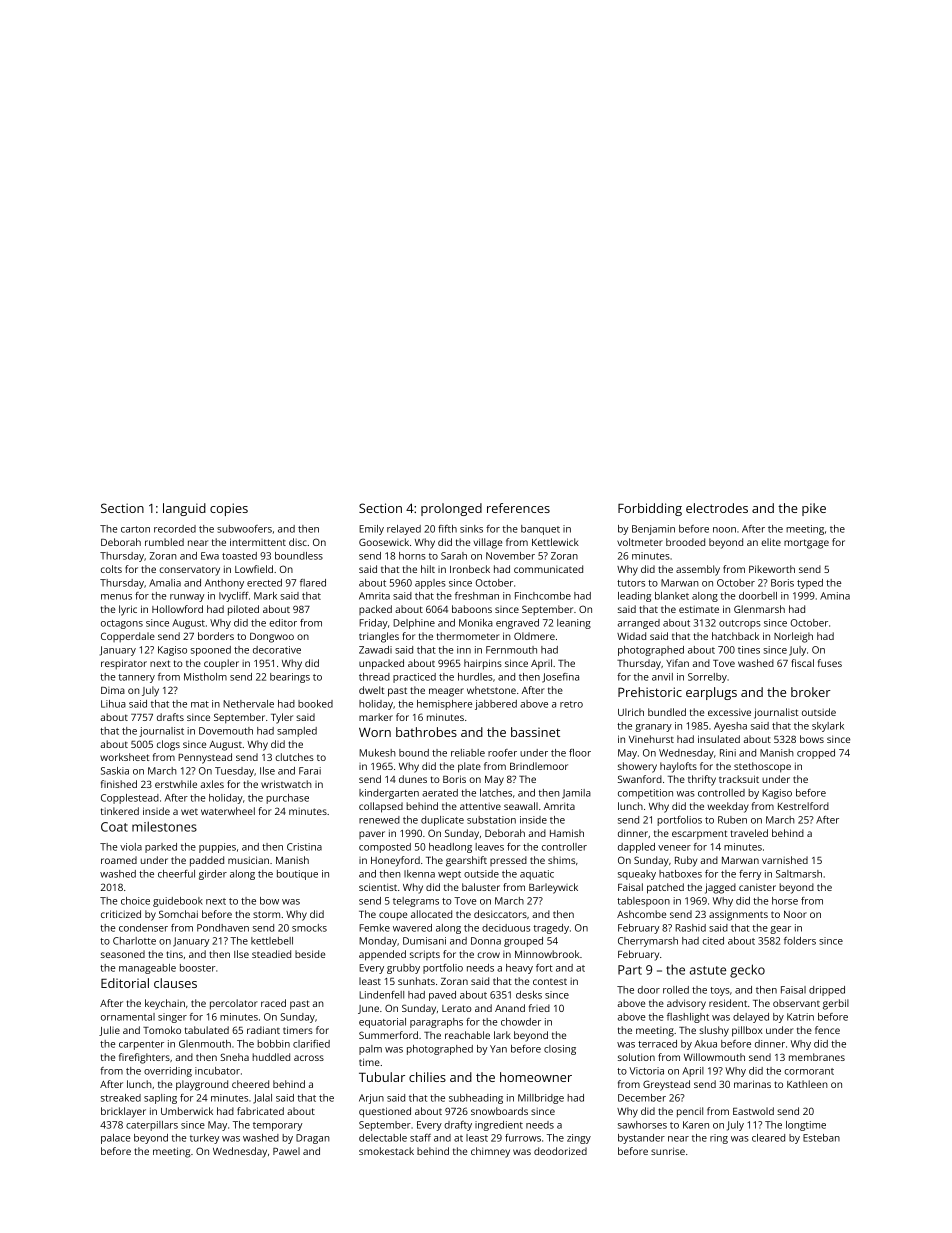 The width and height of the document is (952, 1233). What do you see at coordinates (653, 728) in the document?
I see `granary` at bounding box center [653, 728].
